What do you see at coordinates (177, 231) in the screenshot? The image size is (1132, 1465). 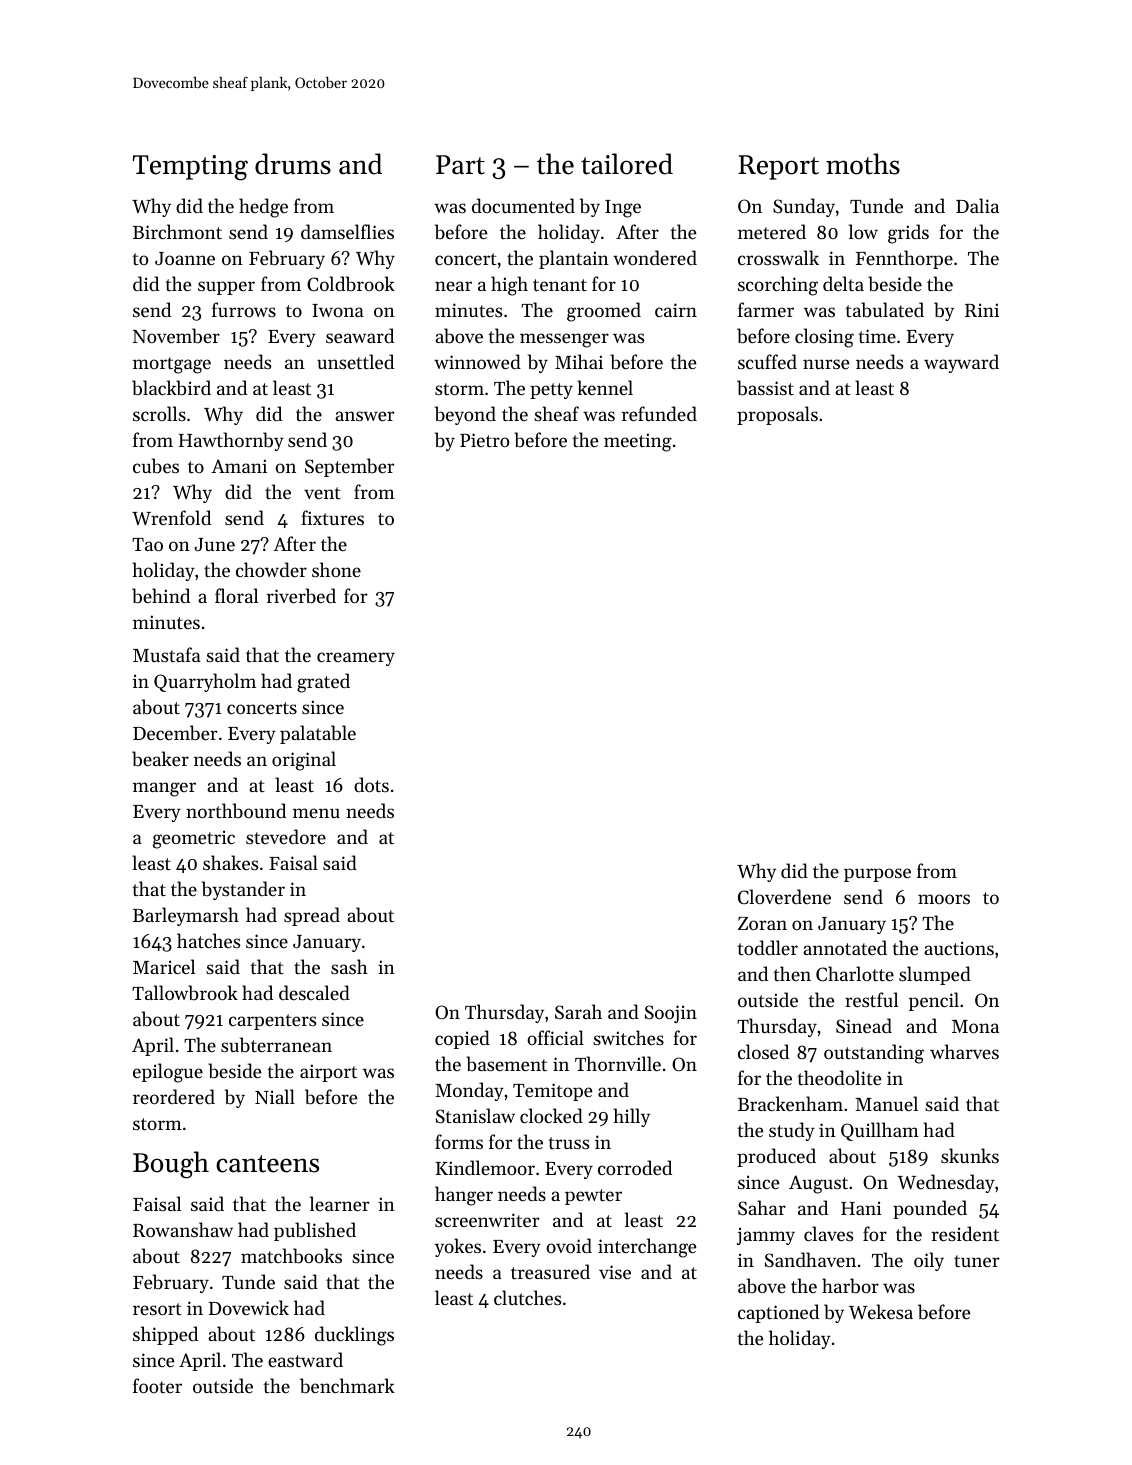 I see `Birchmont` at bounding box center [177, 231].
